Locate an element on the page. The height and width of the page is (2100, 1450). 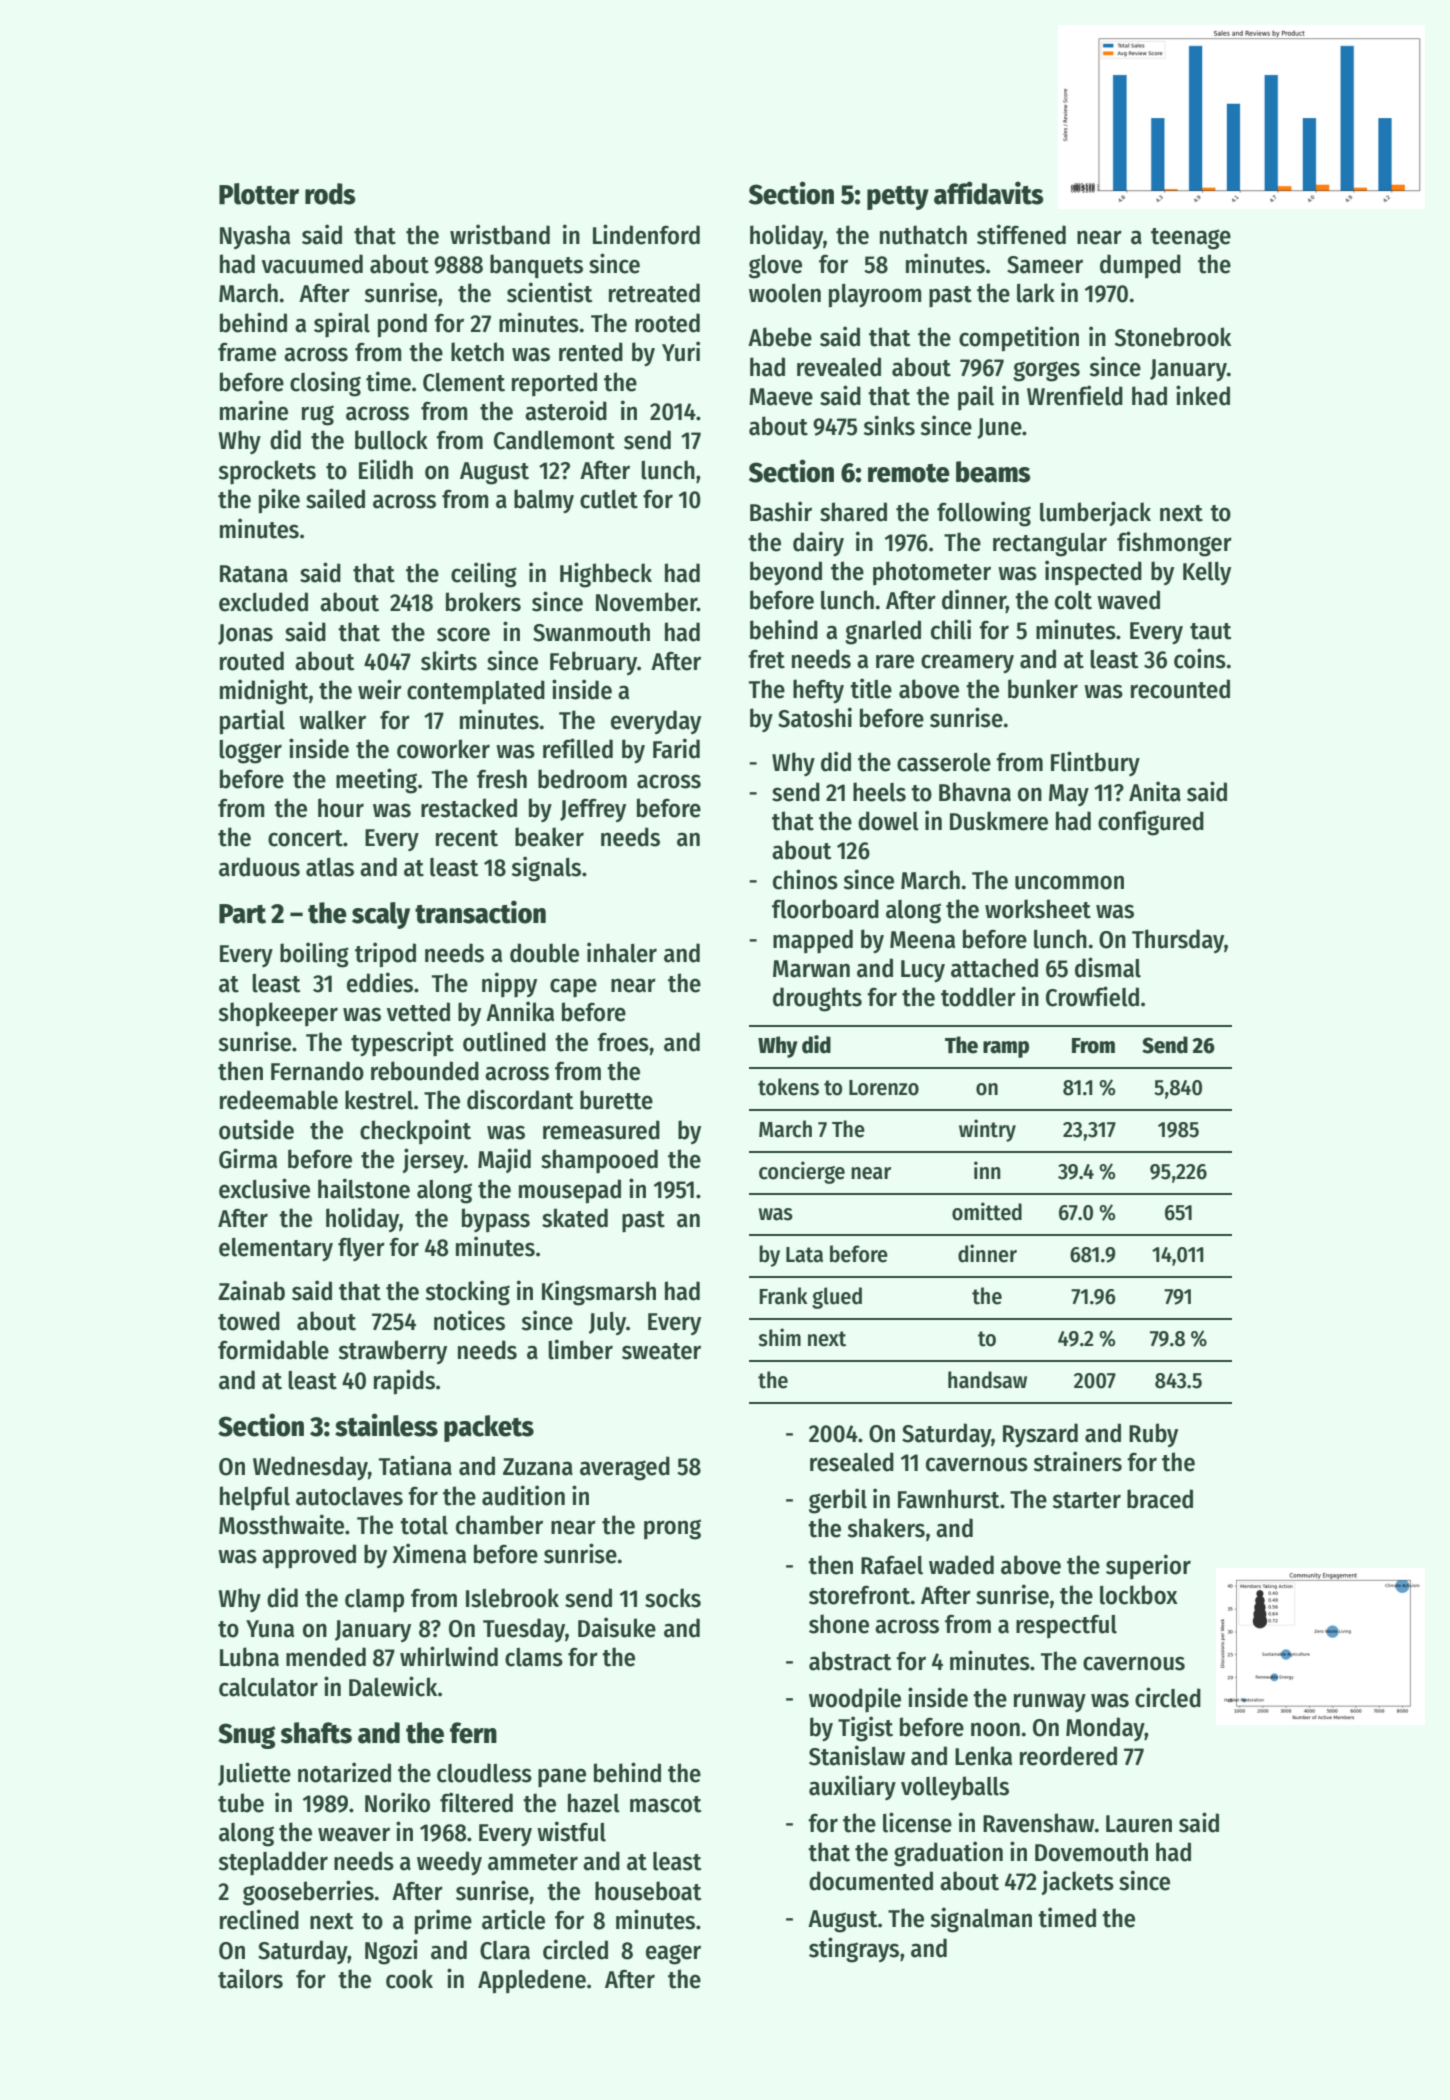
rods is located at coordinates (330, 194).
